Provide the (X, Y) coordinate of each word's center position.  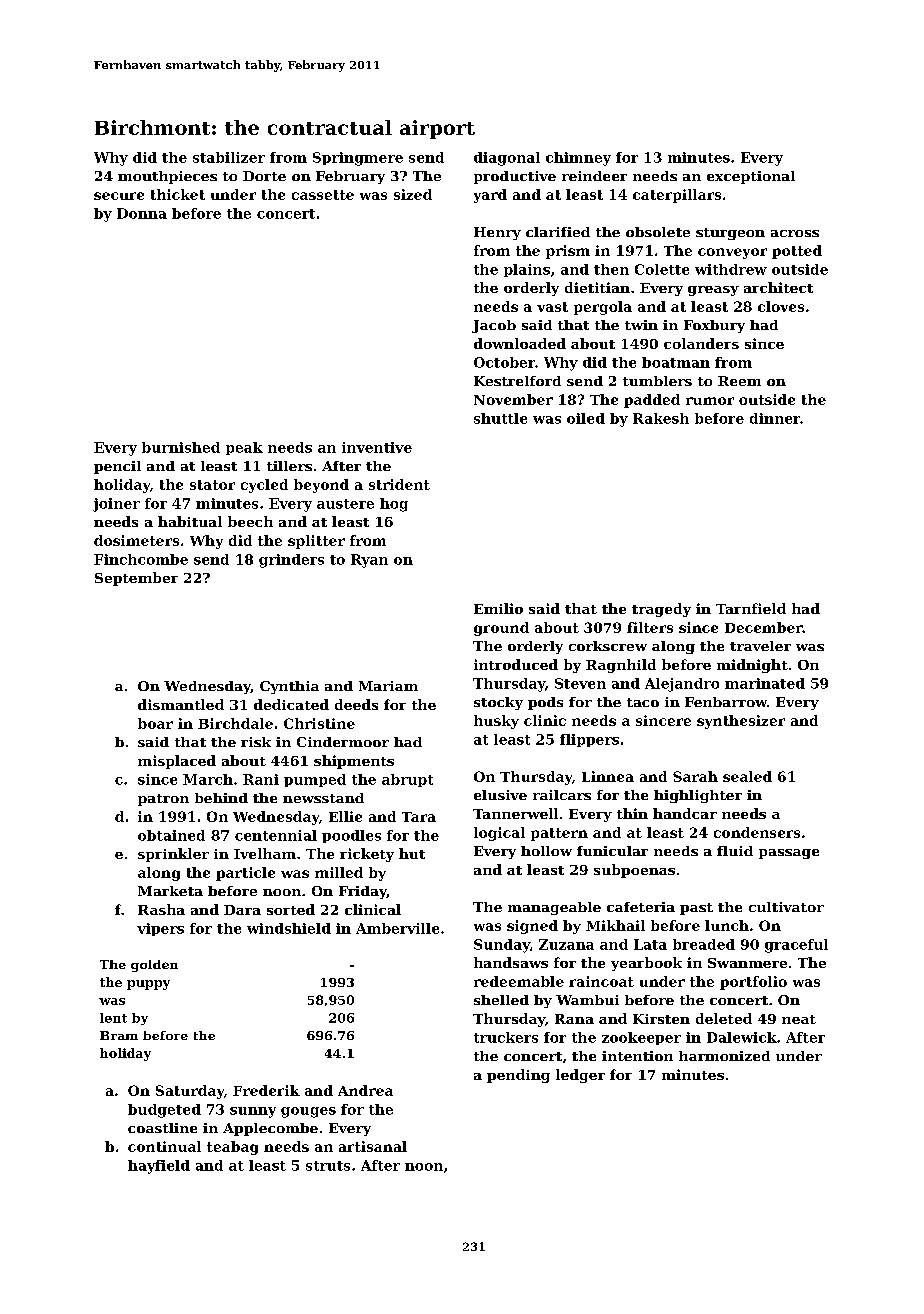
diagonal (507, 159)
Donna (142, 213)
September (136, 579)
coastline (162, 1128)
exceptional (751, 177)
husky (496, 722)
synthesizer (741, 722)
